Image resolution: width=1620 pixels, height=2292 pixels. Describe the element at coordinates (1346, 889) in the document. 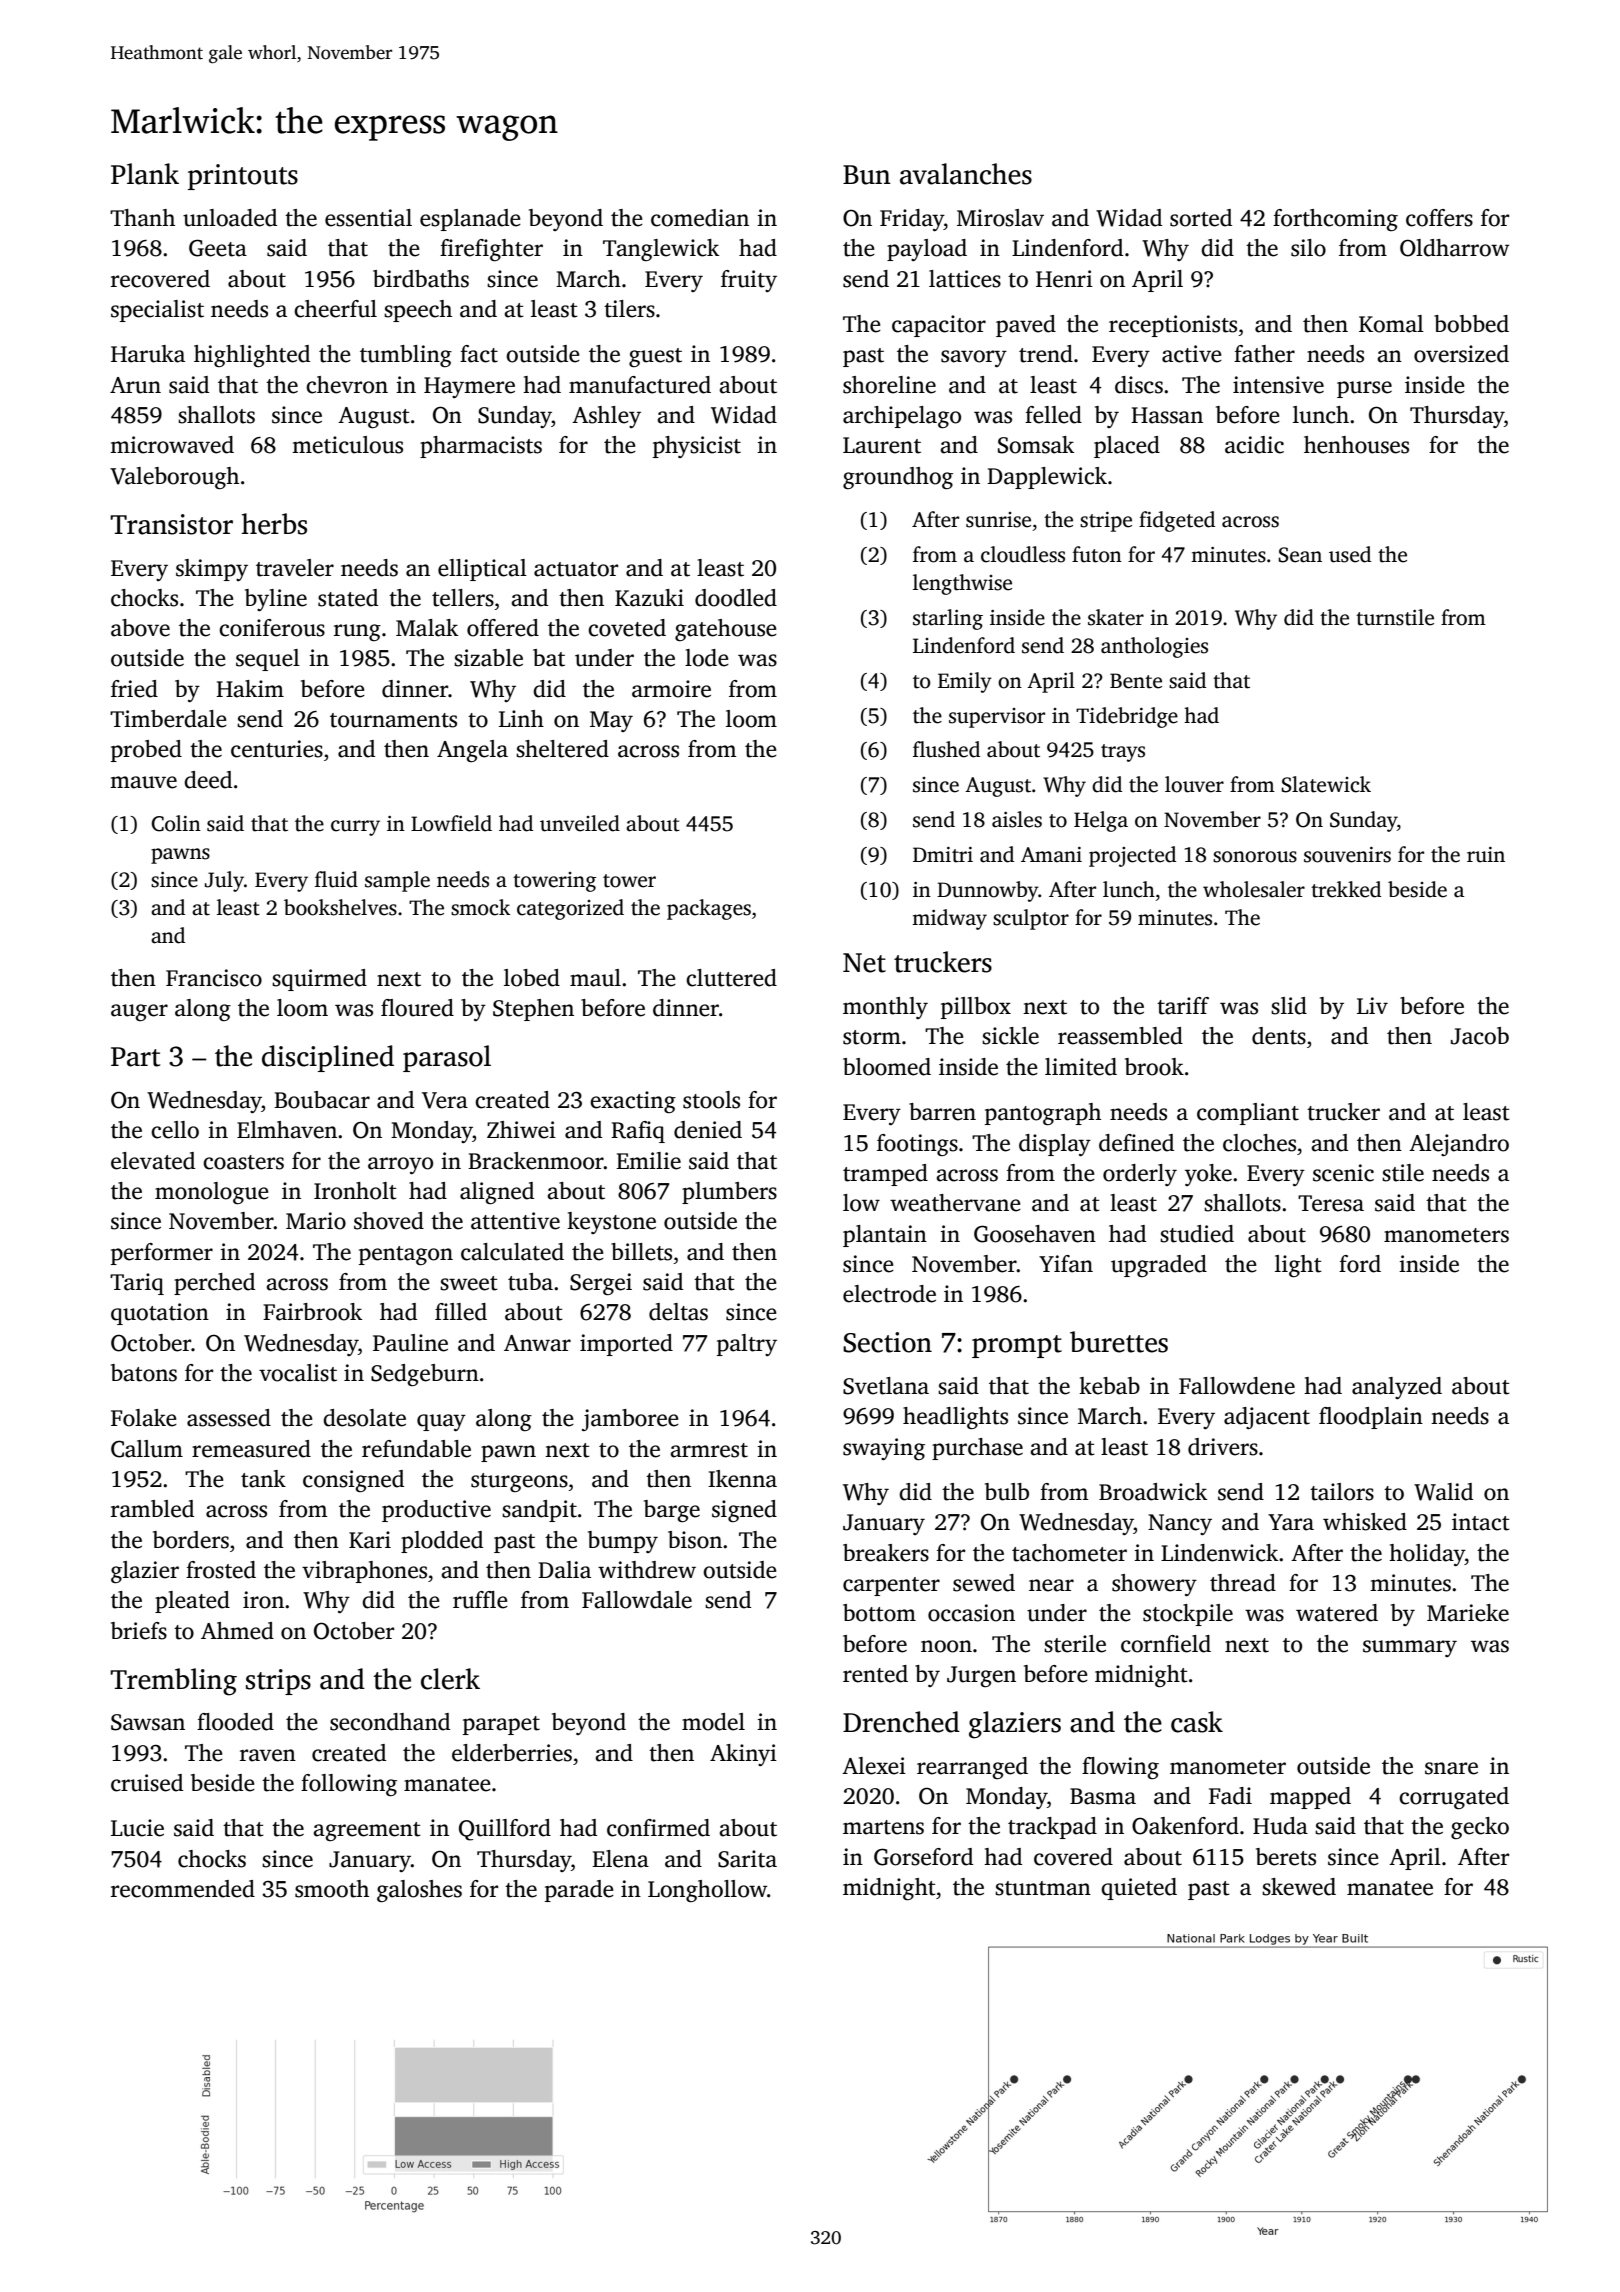

I see `trekked` at that location.
